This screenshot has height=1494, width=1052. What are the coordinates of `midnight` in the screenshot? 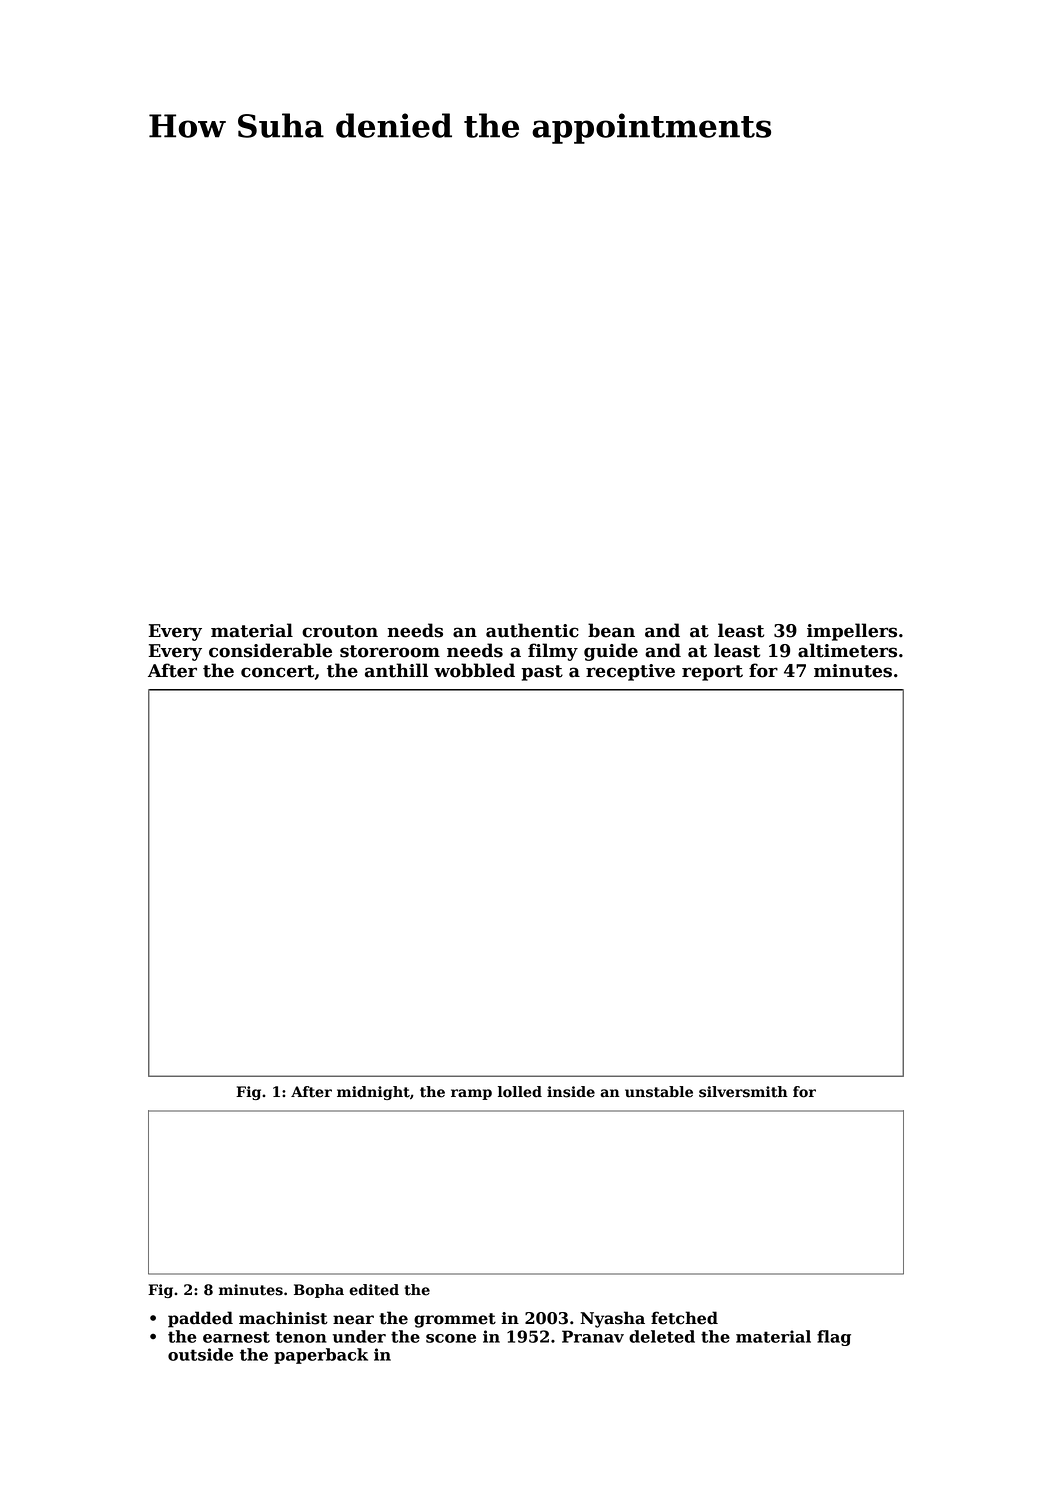 It's located at (373, 1093).
